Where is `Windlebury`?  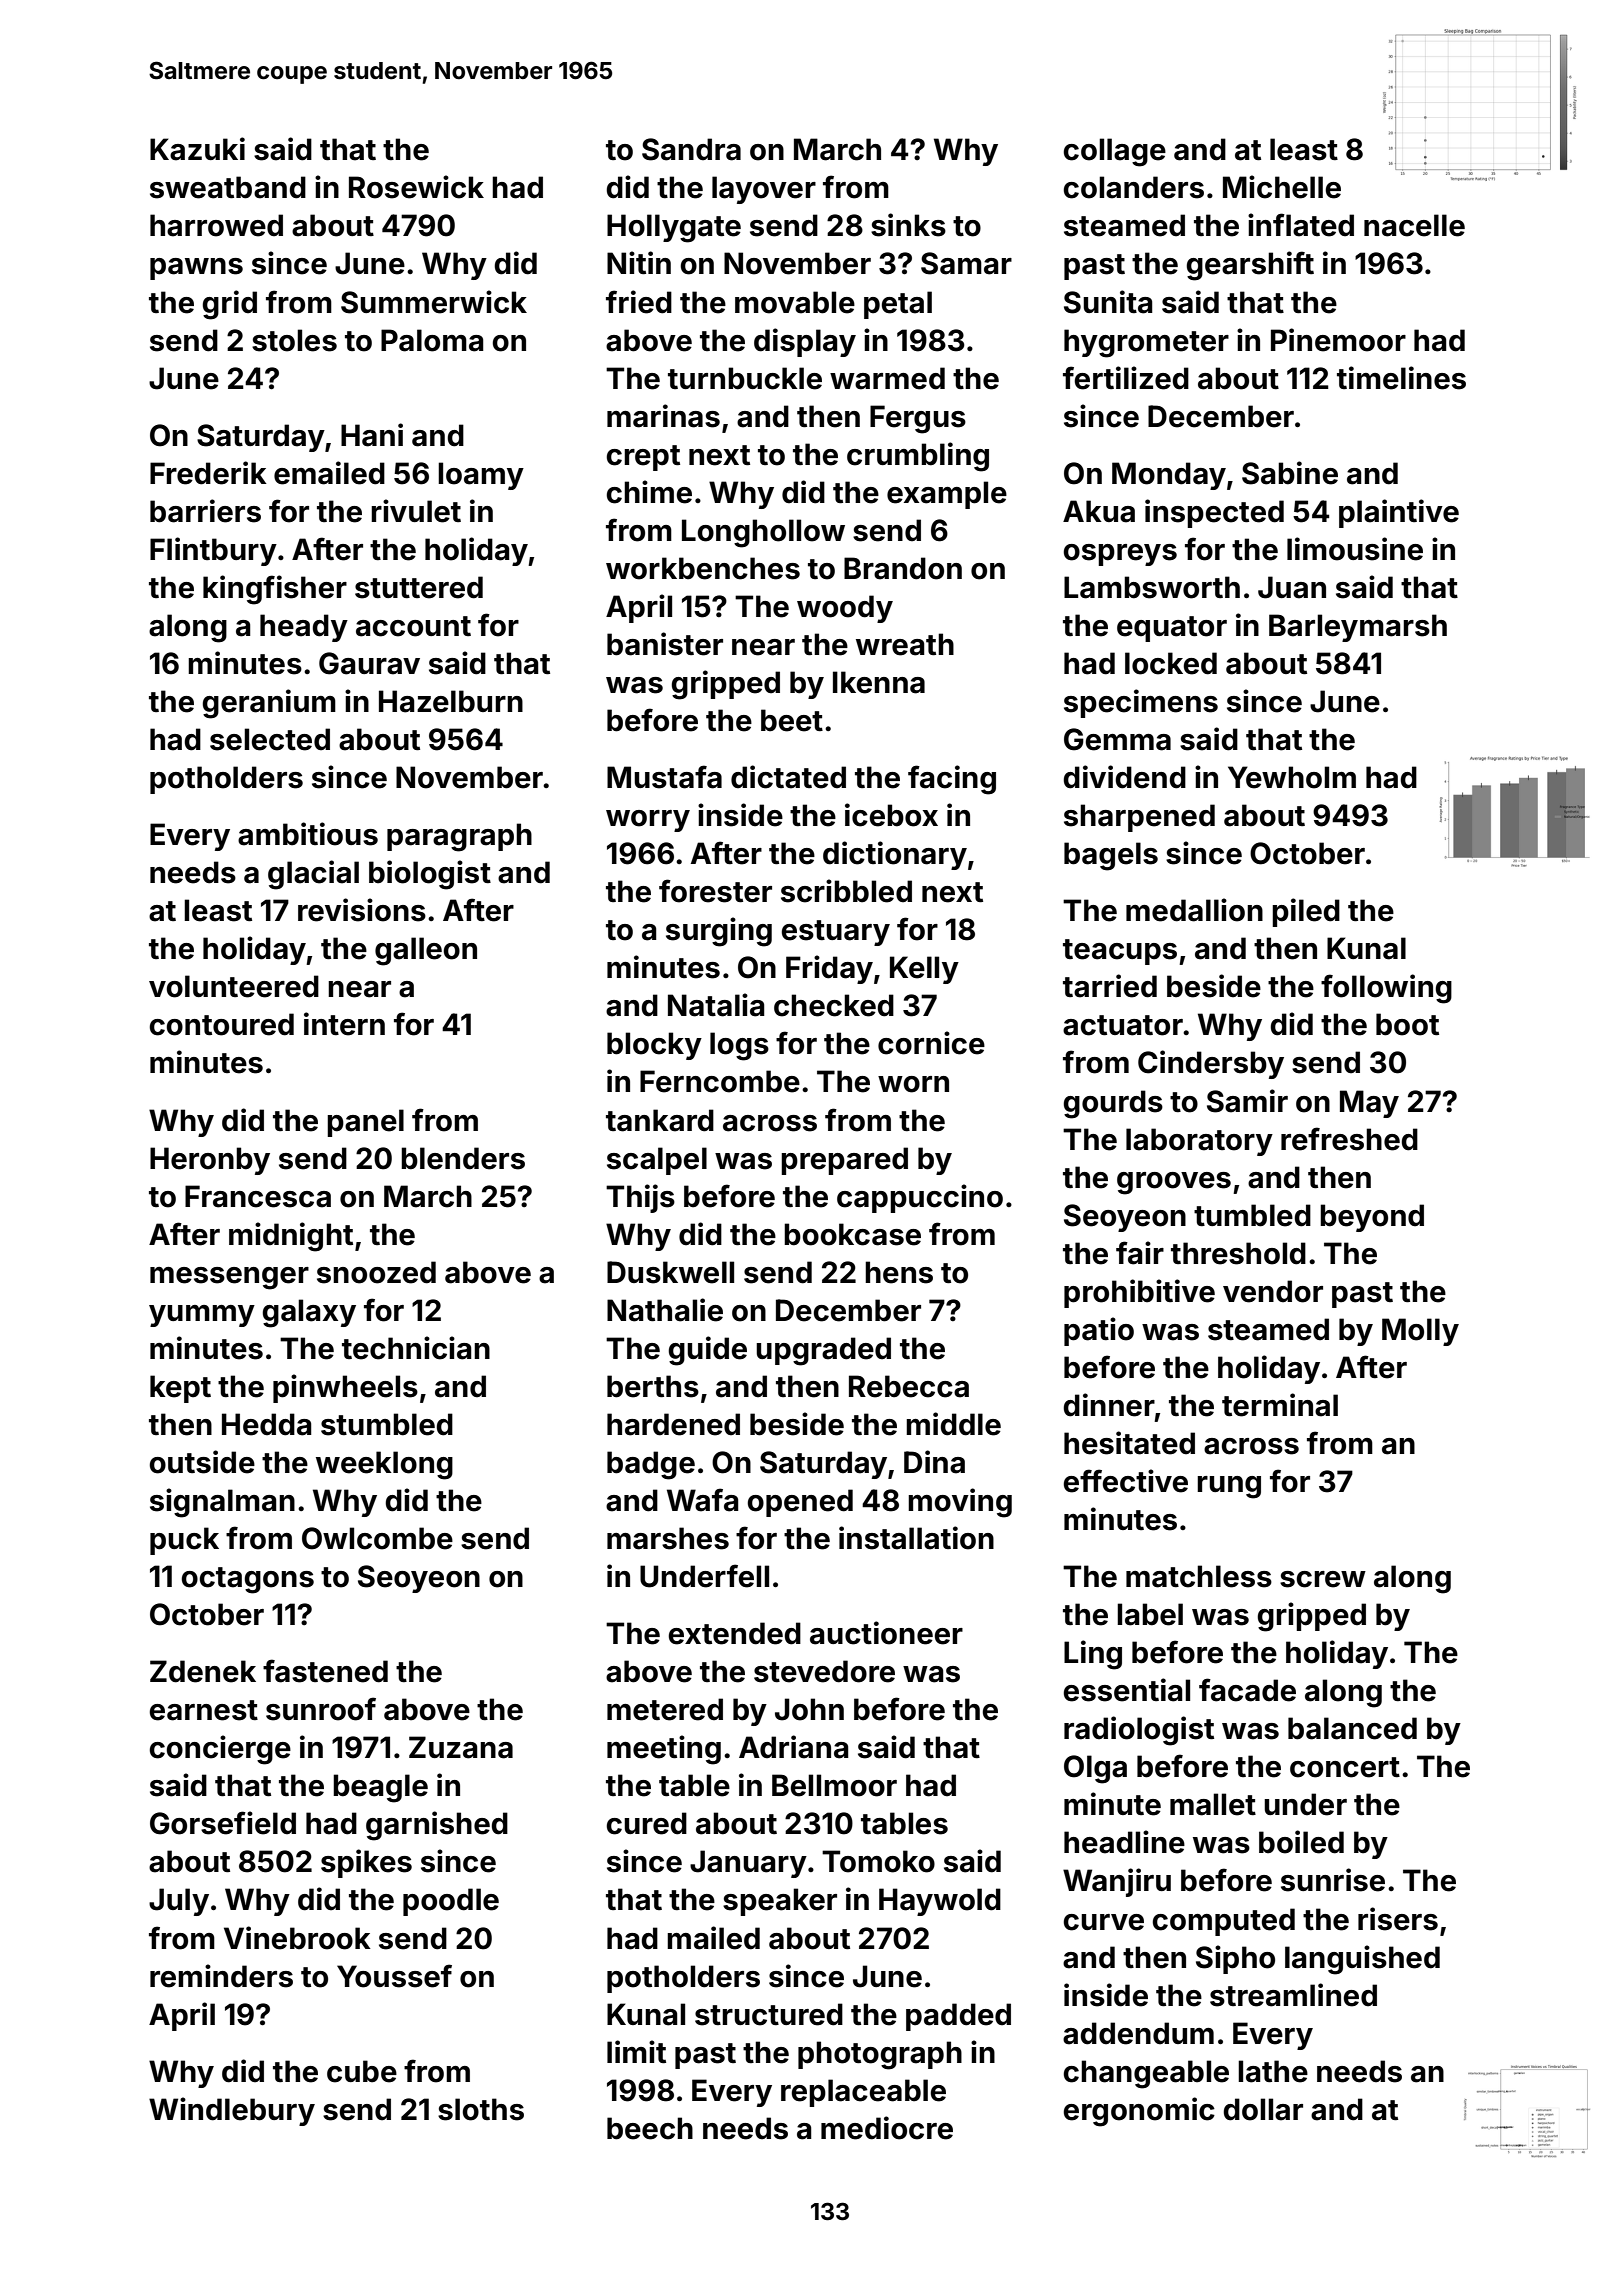 Windlebury is located at coordinates (232, 2111).
